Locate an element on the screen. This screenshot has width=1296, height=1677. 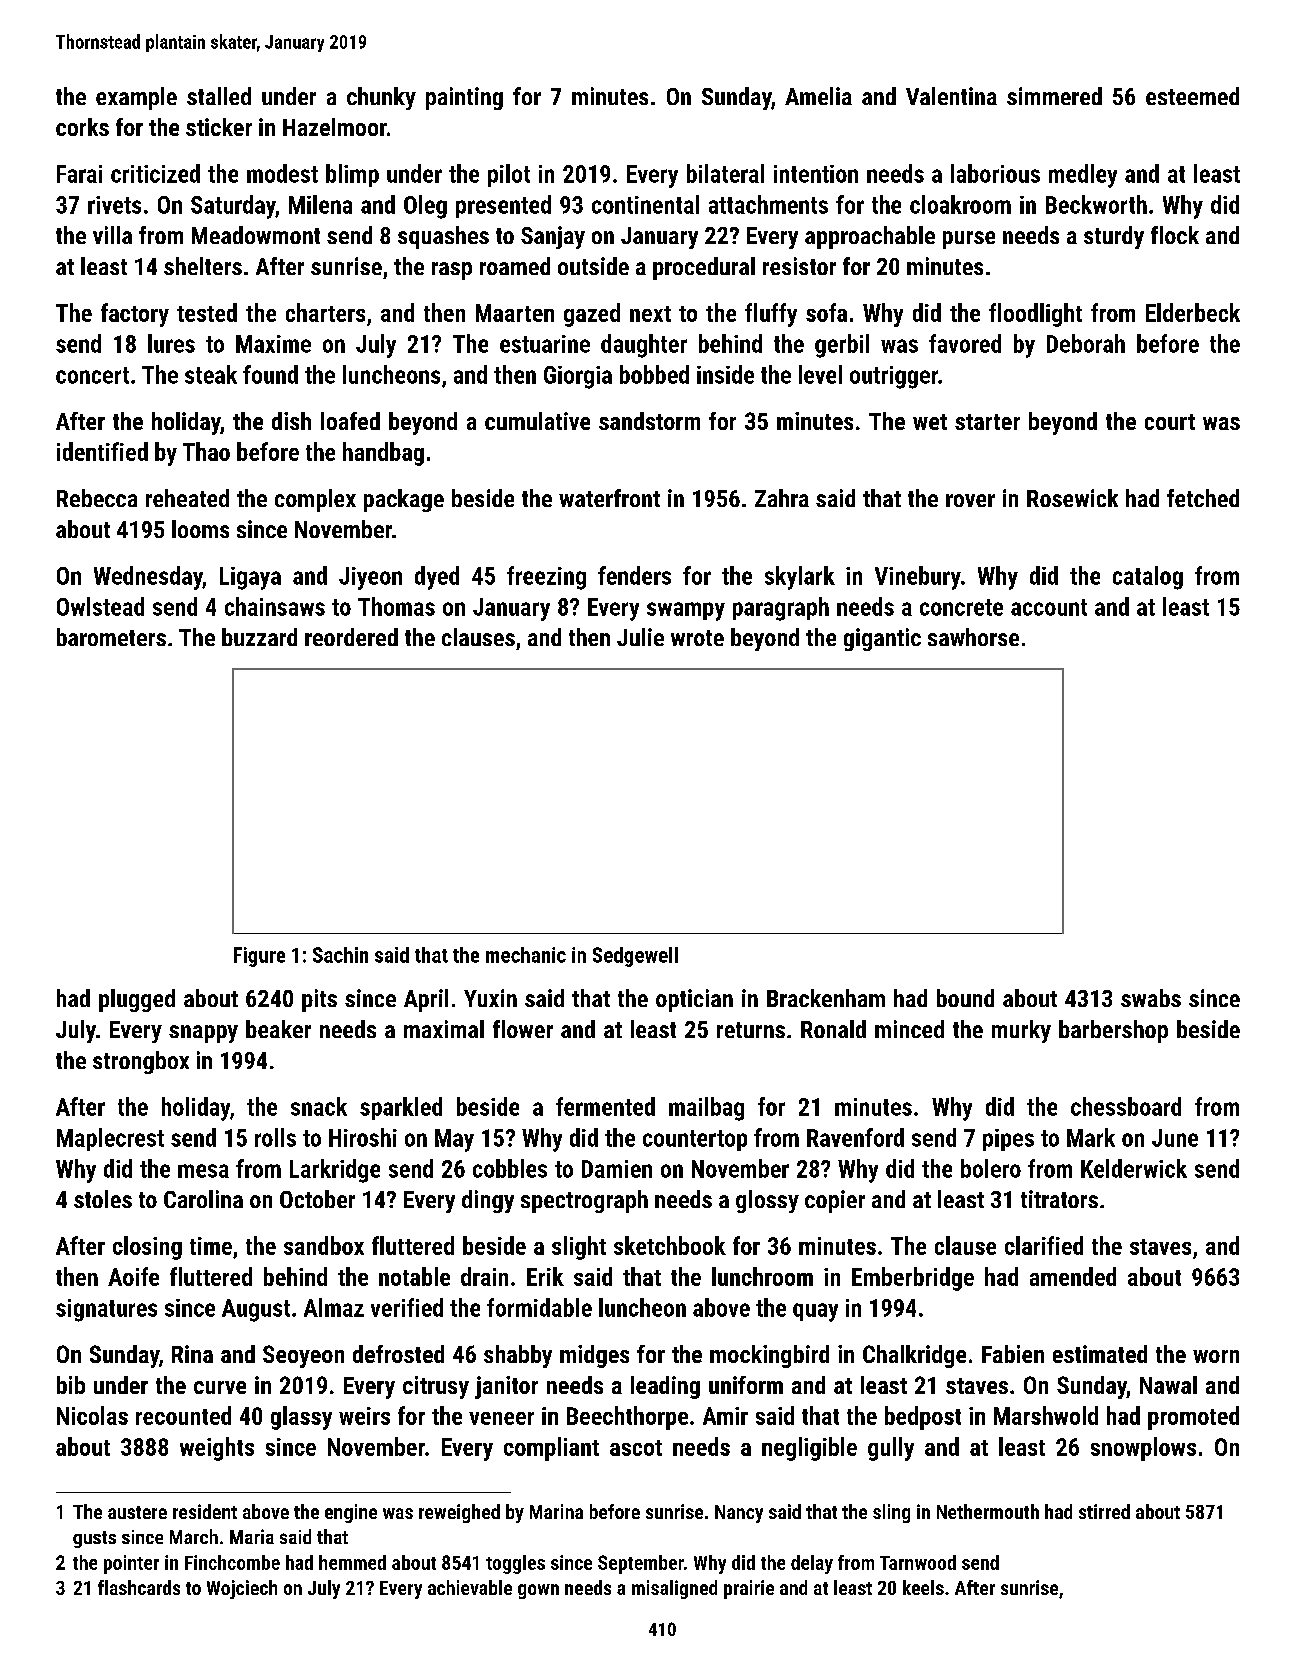
wrote is located at coordinates (697, 638).
